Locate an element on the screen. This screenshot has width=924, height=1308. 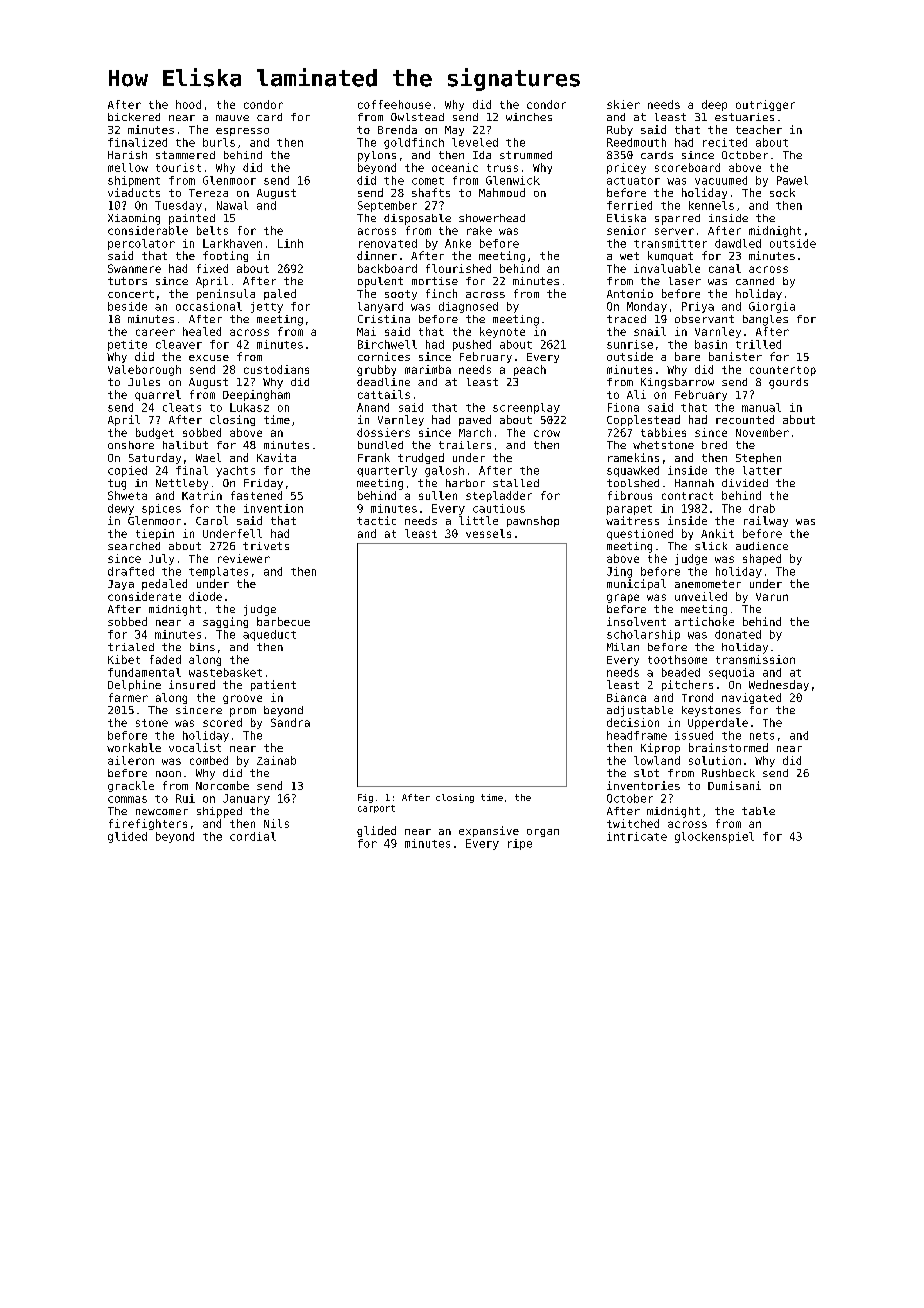
sock is located at coordinates (782, 192).
